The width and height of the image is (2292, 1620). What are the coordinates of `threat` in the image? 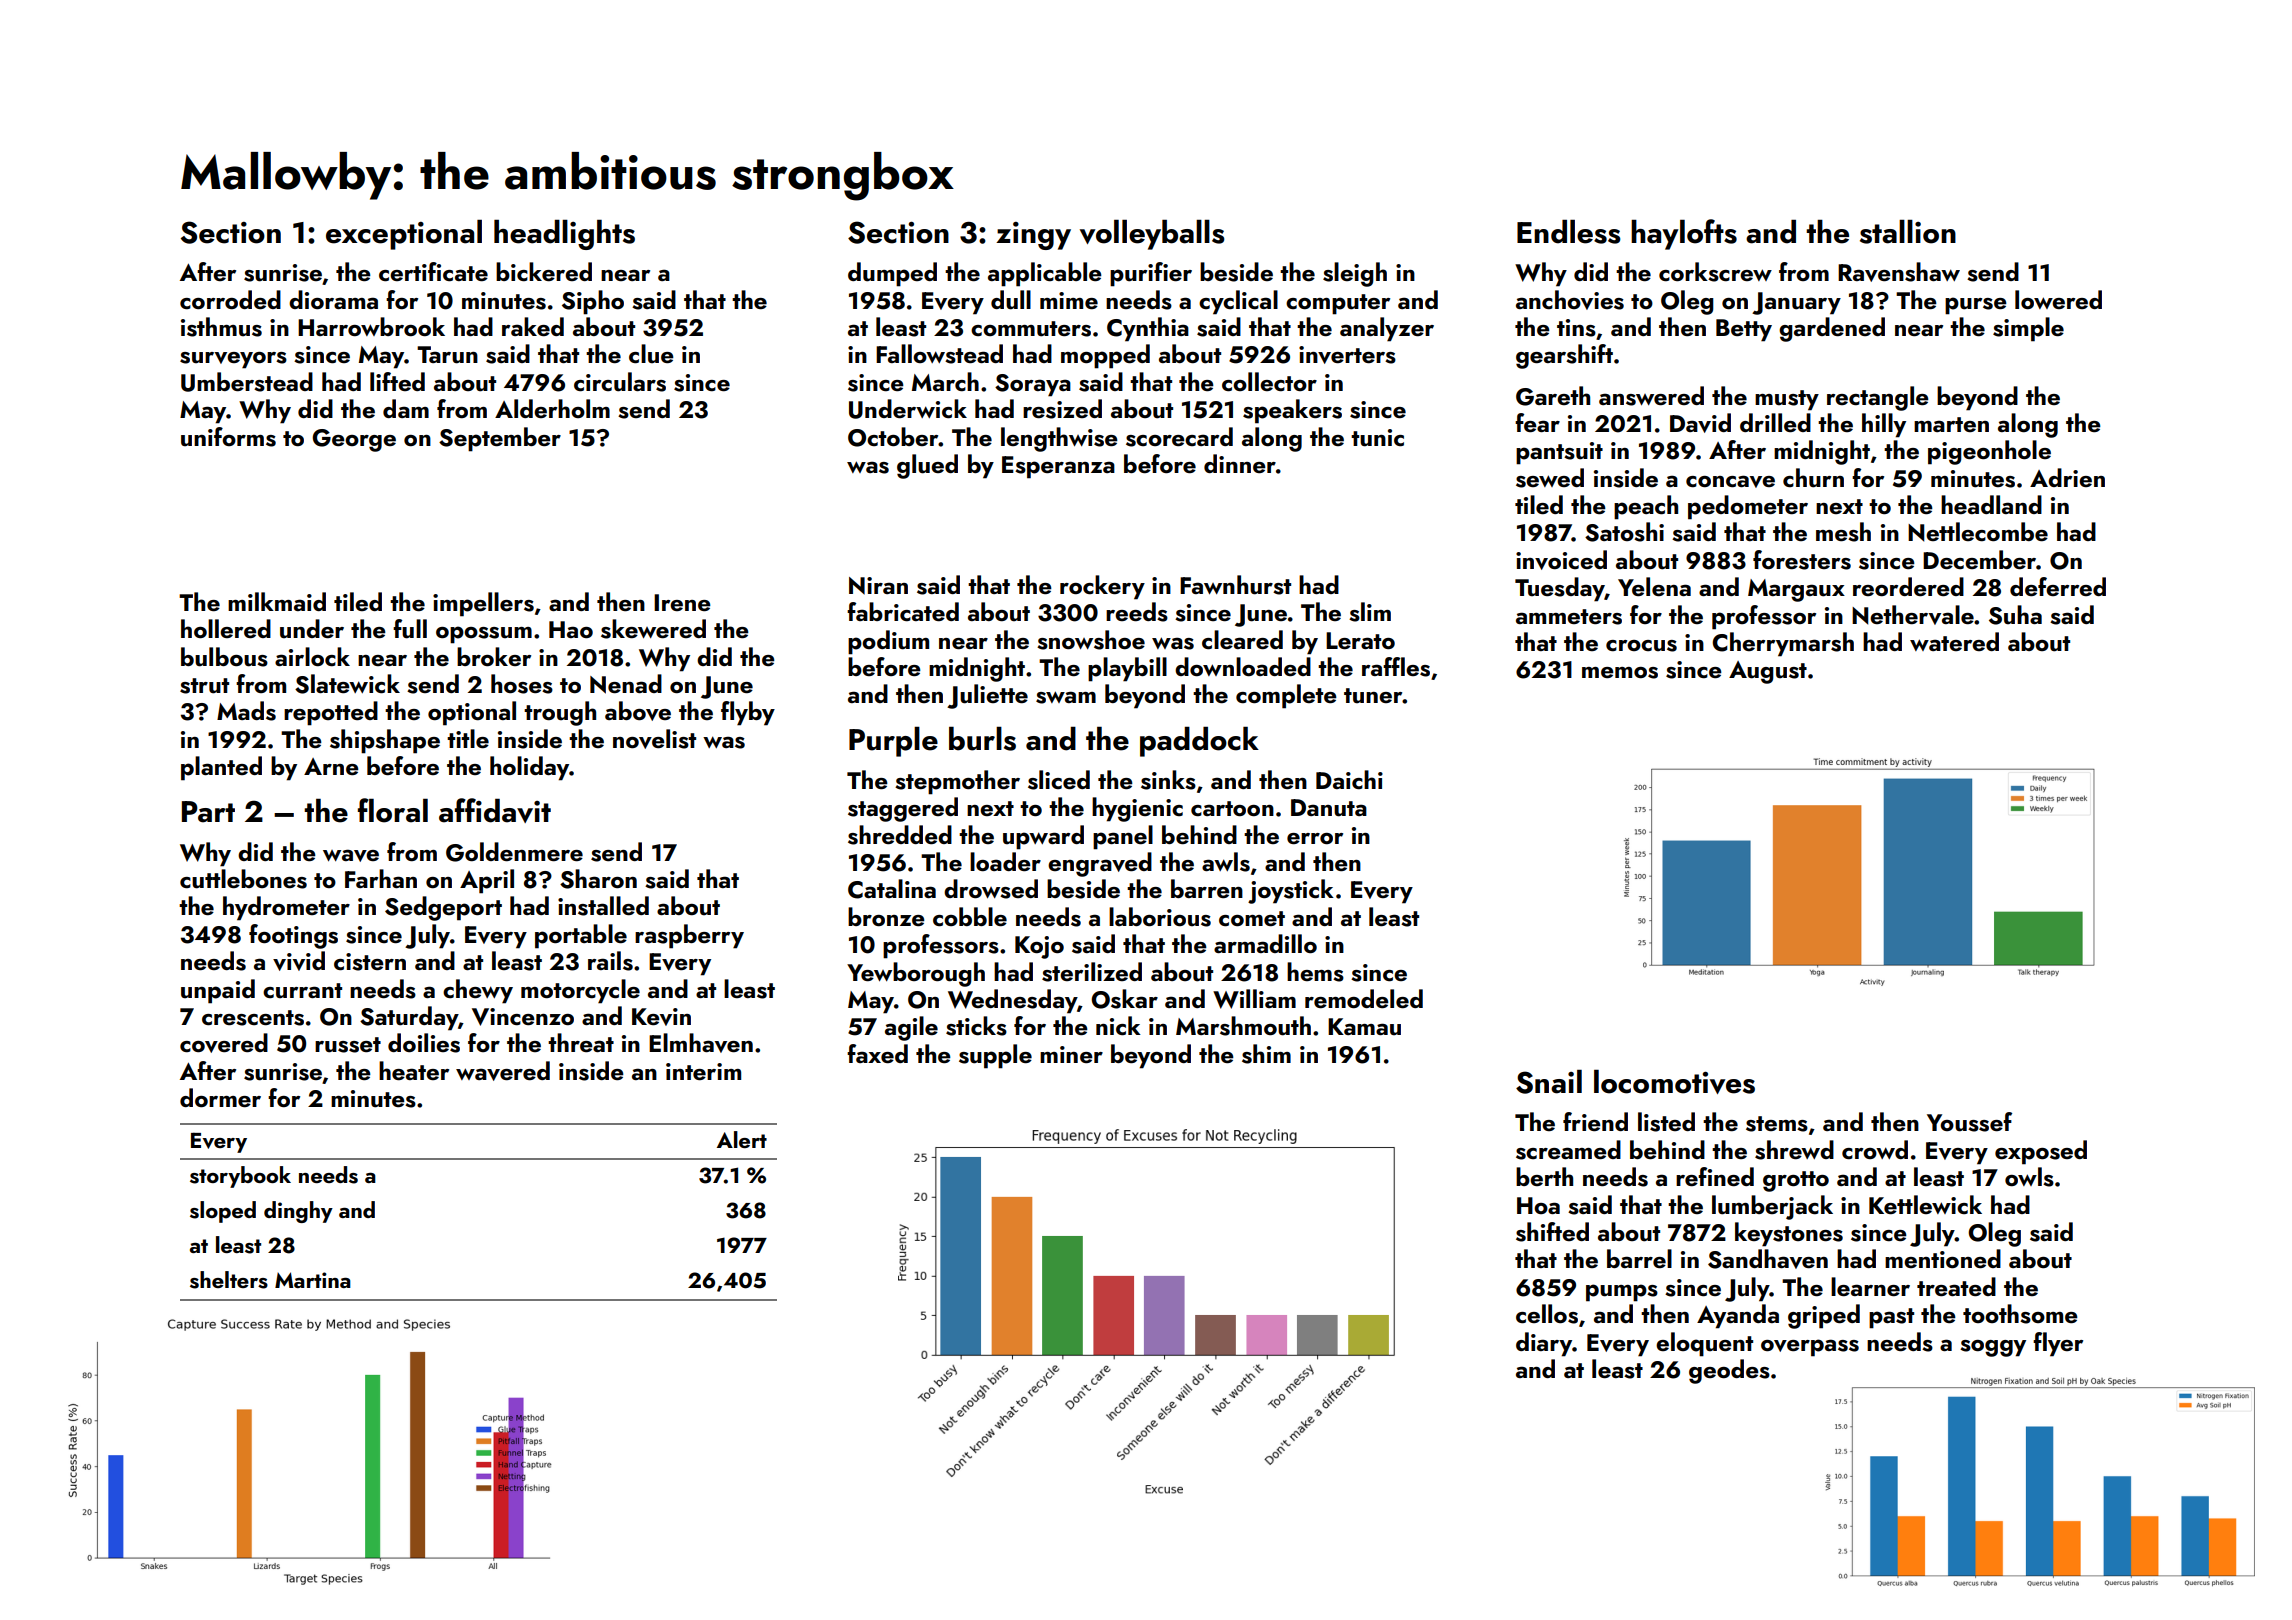 It's located at (581, 1042).
